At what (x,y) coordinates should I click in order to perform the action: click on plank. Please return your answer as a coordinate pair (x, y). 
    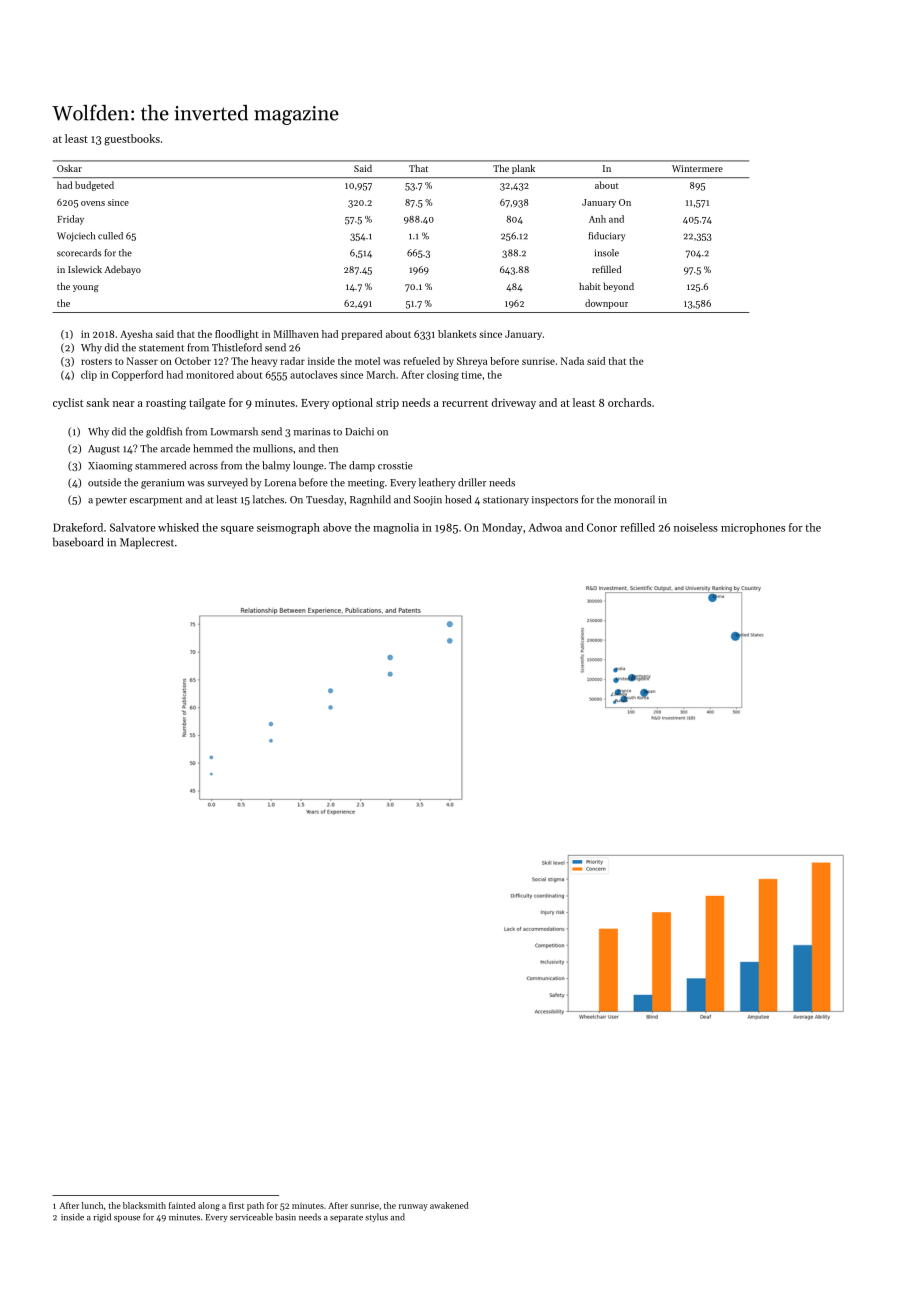
    Looking at the image, I should click on (523, 169).
